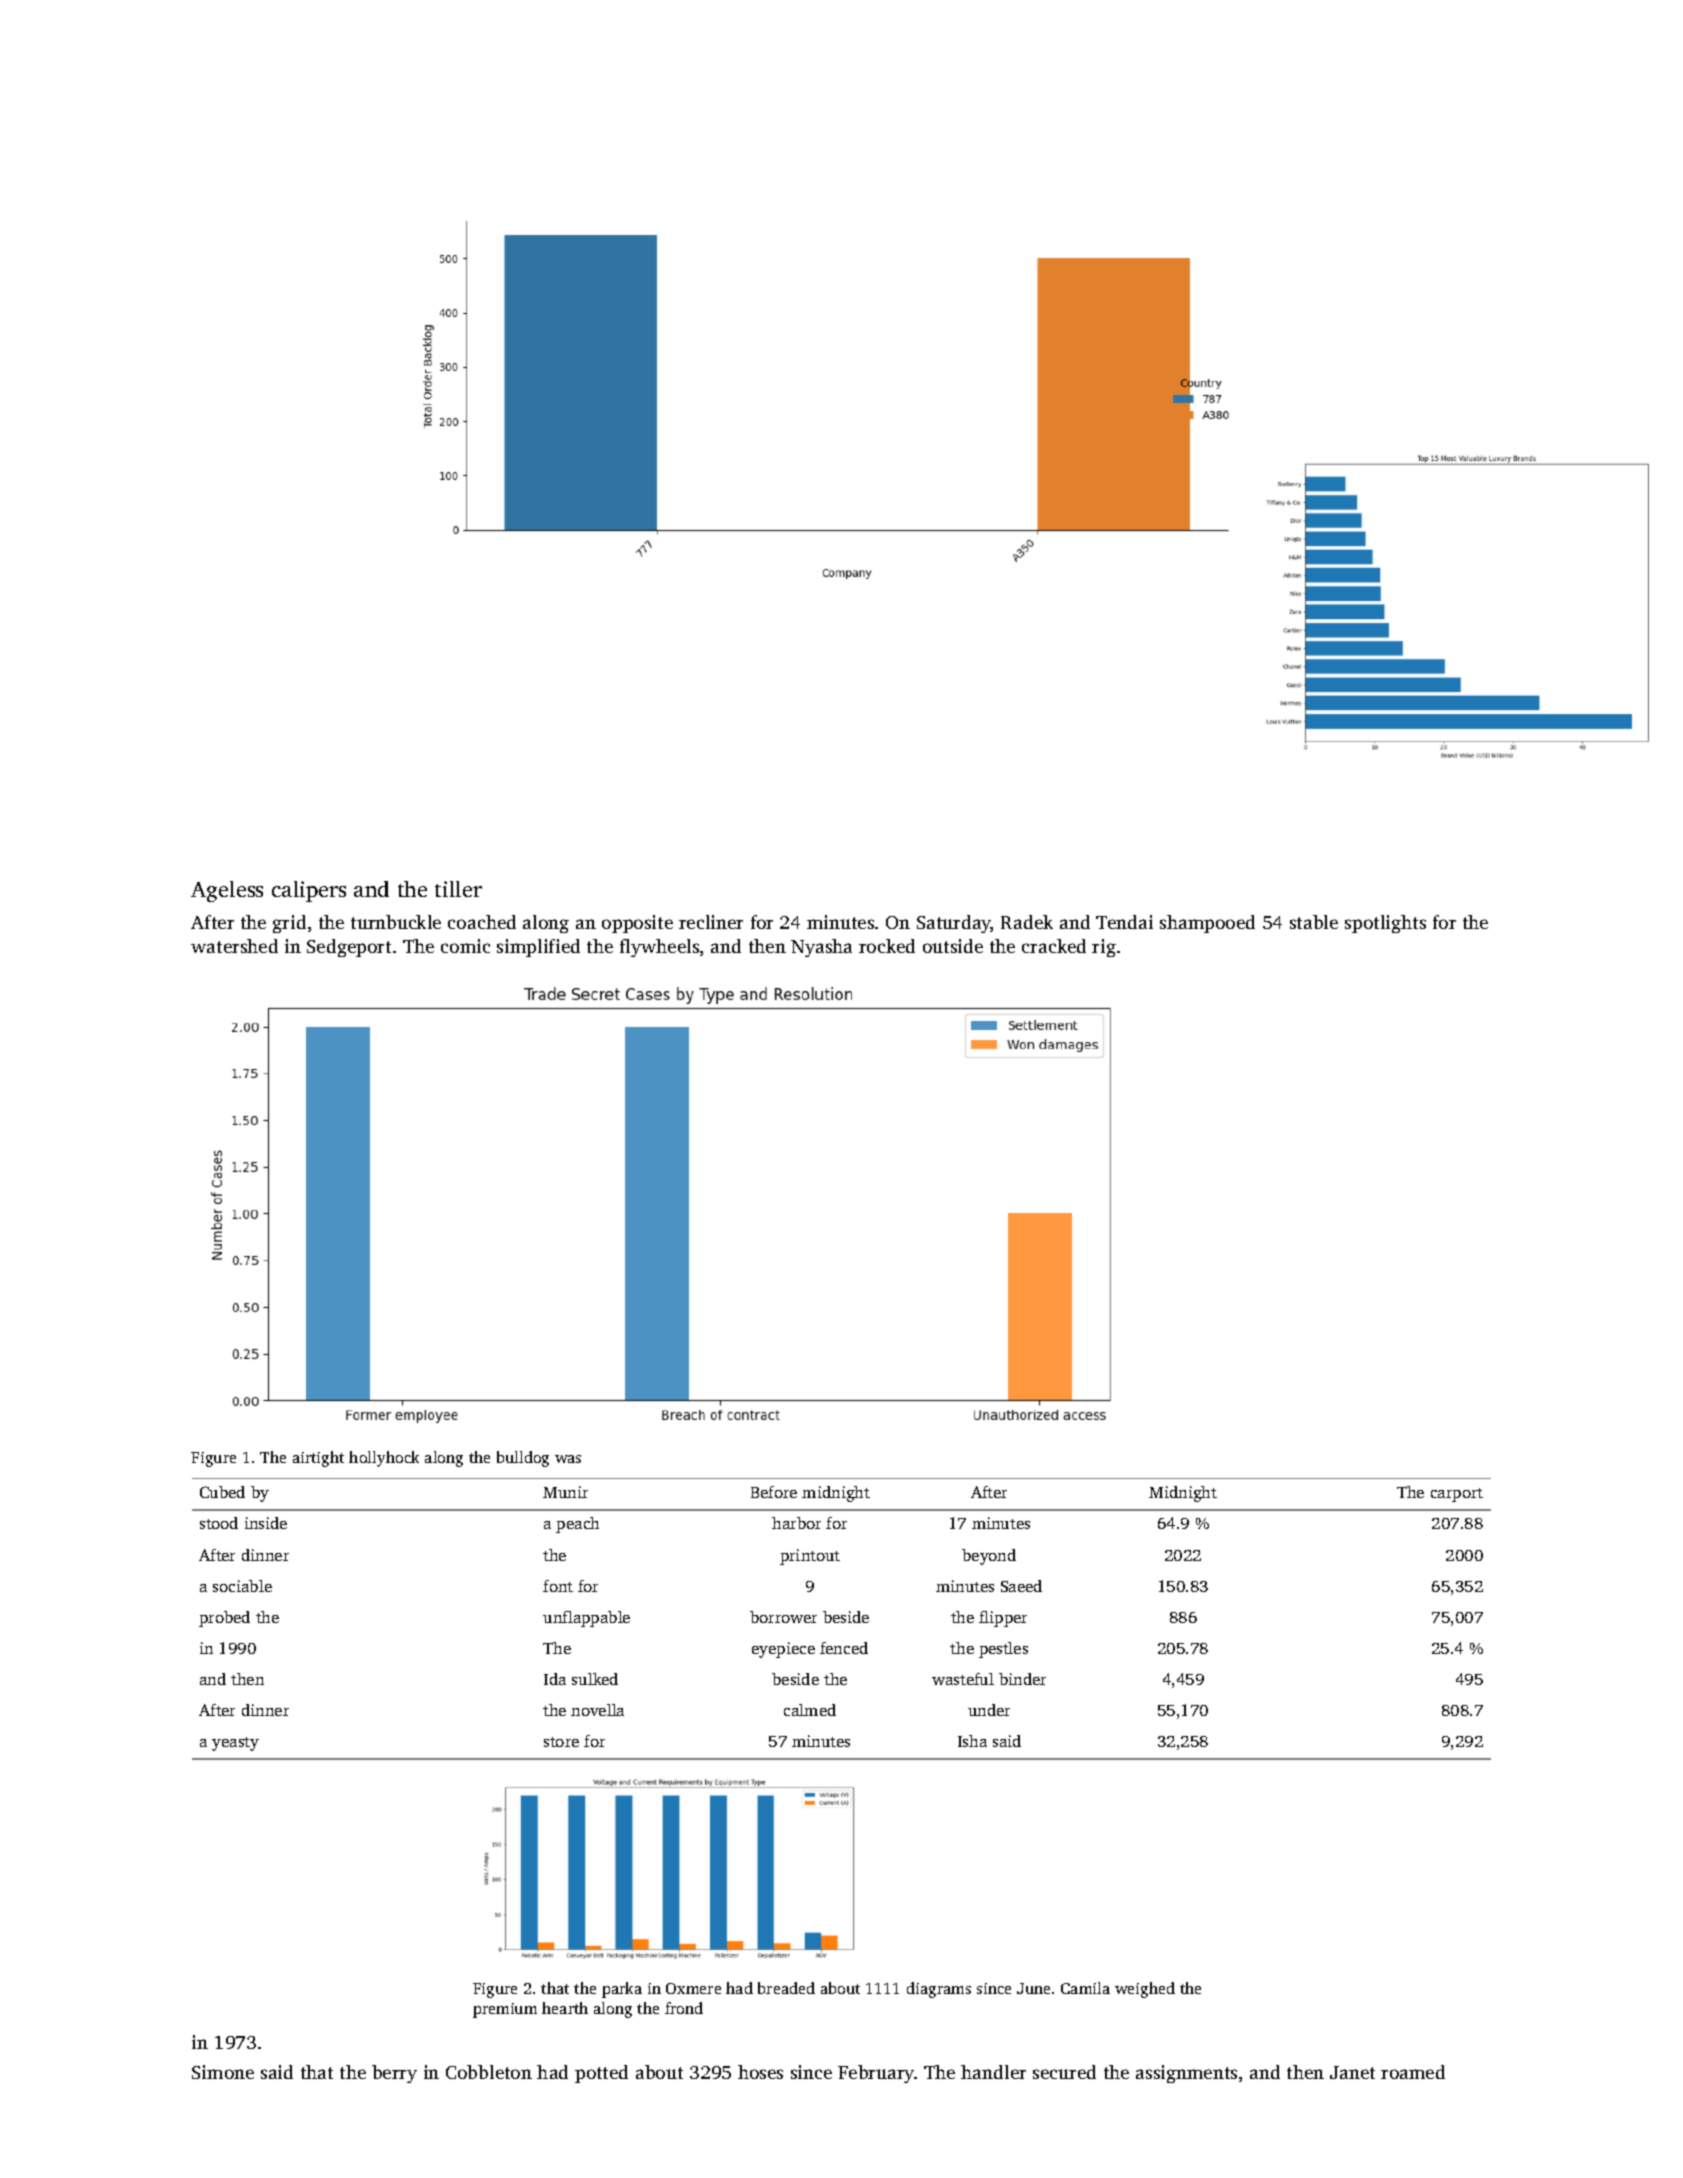 The image size is (1683, 2178). What do you see at coordinates (235, 1744) in the page?
I see `yeasty` at bounding box center [235, 1744].
